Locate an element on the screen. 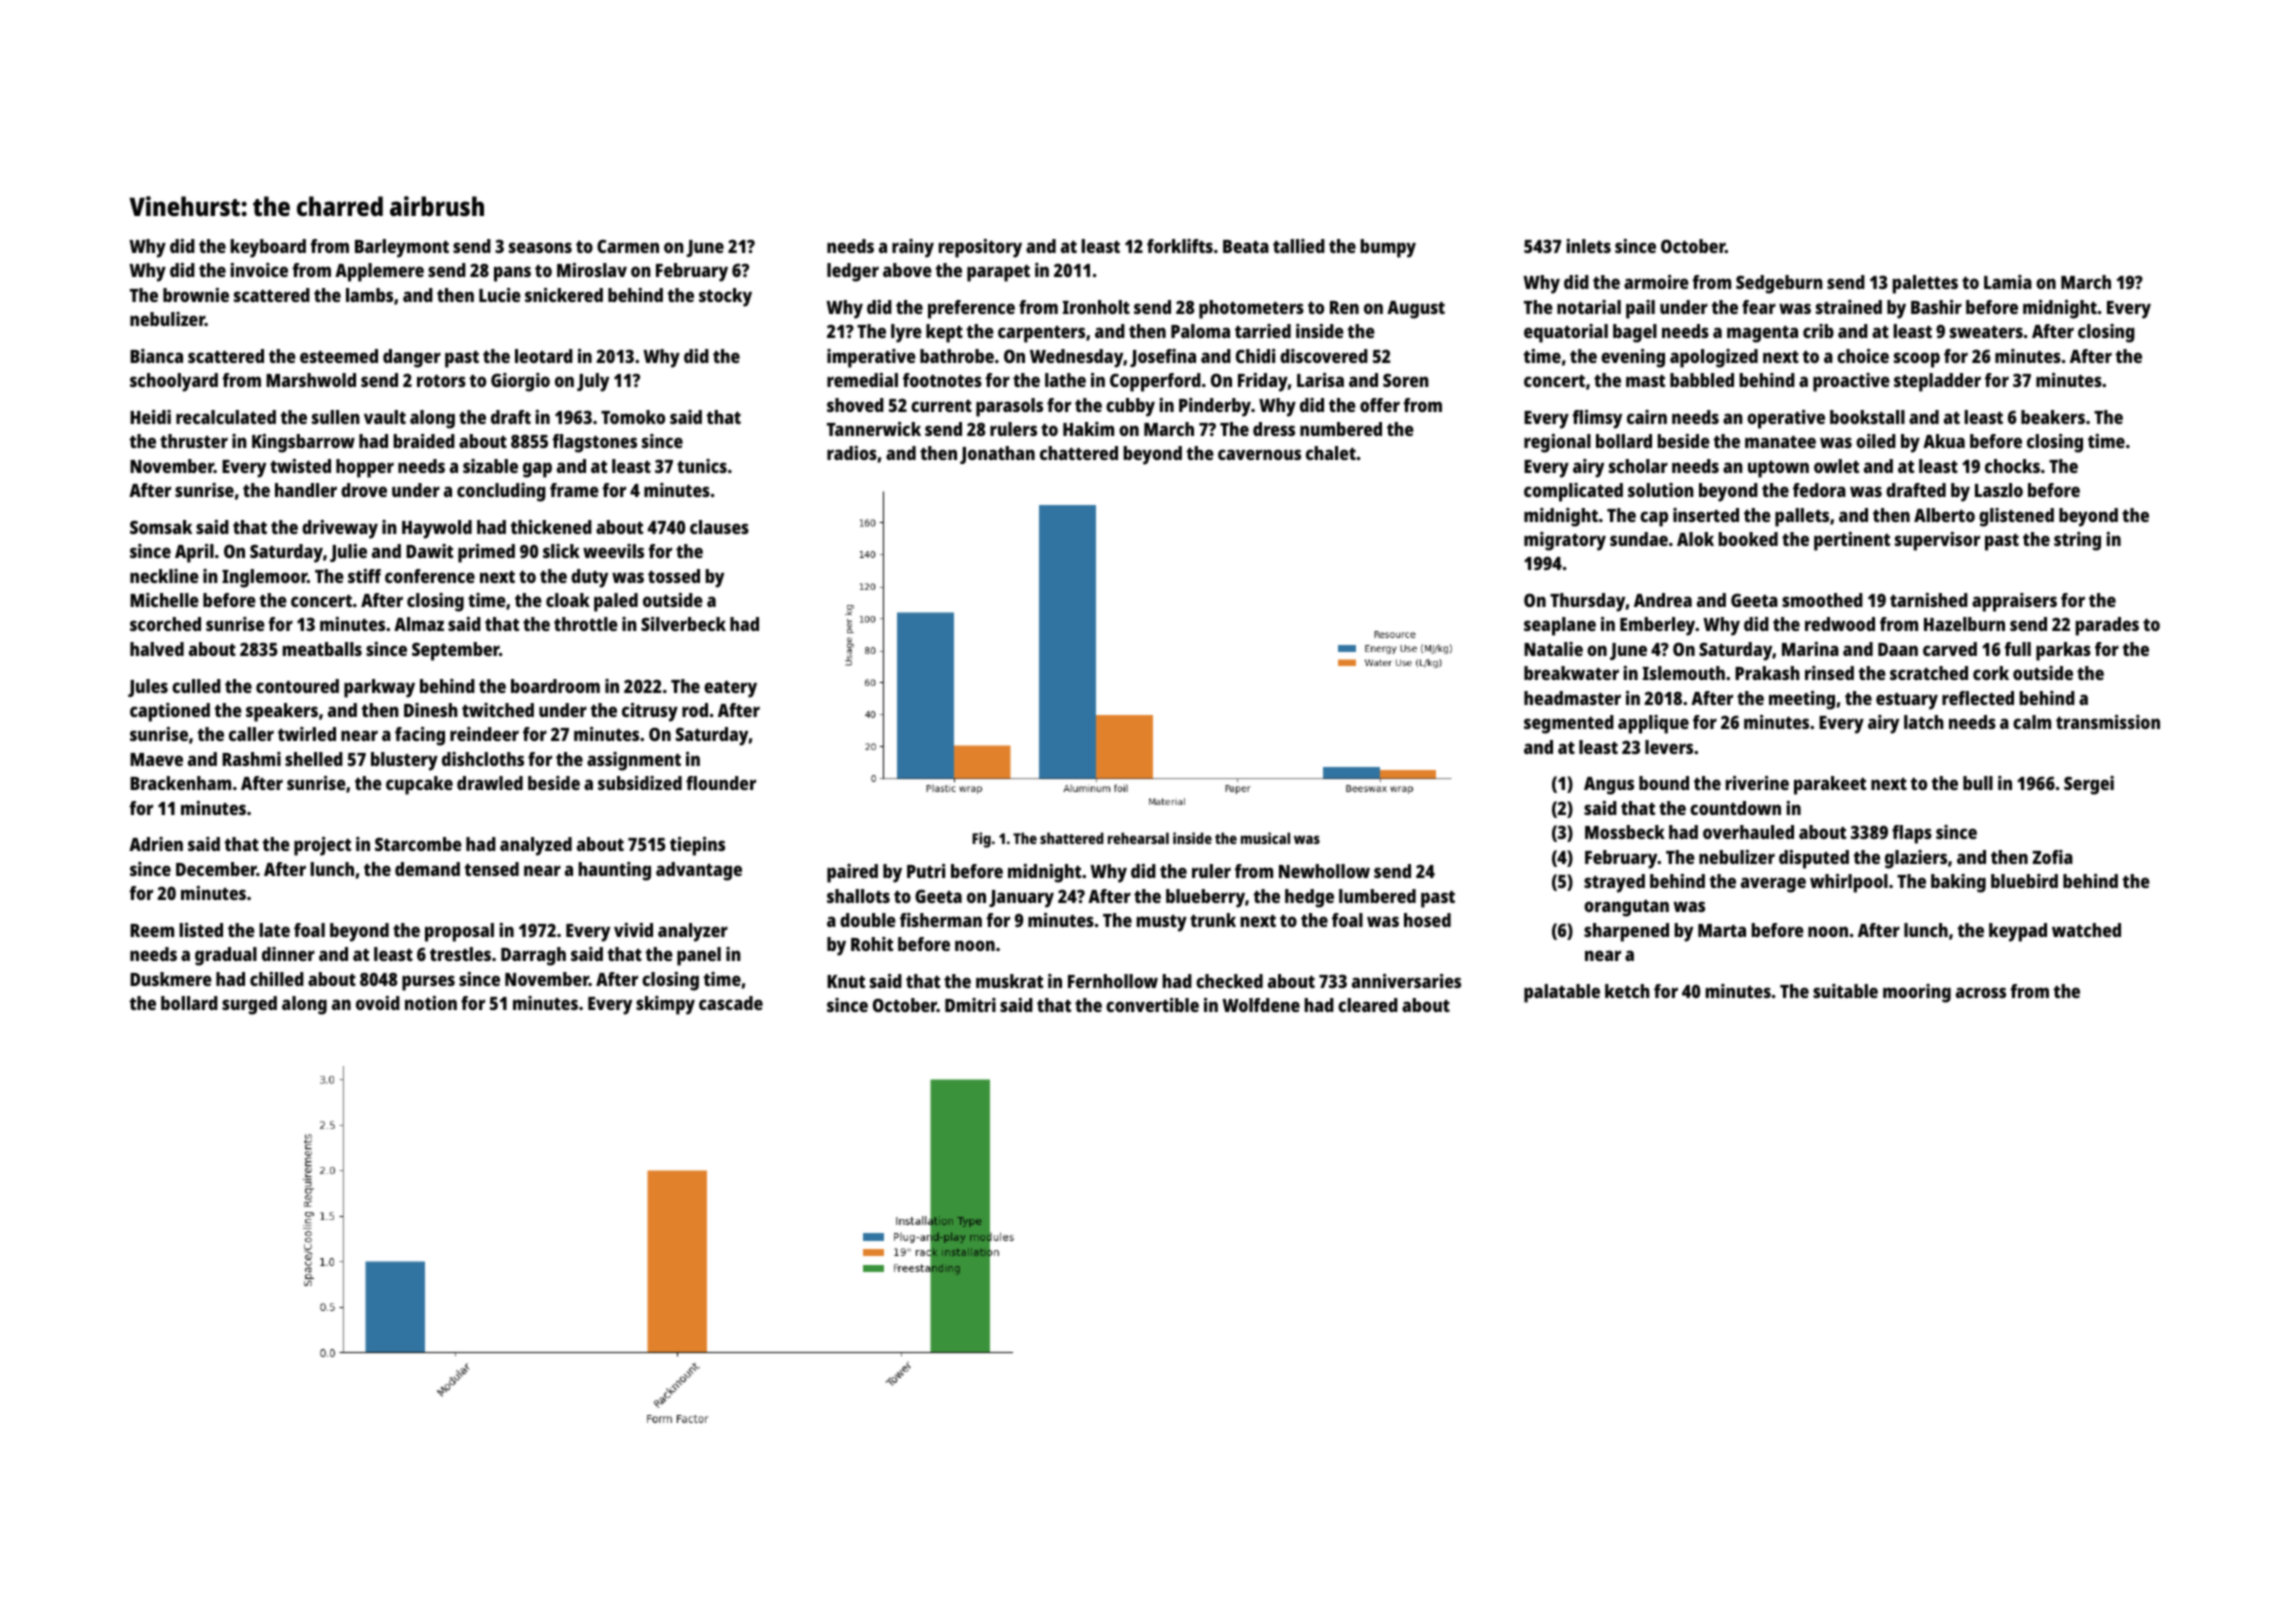 The width and height of the screenshot is (2292, 1620). countdown is located at coordinates (1735, 808).
